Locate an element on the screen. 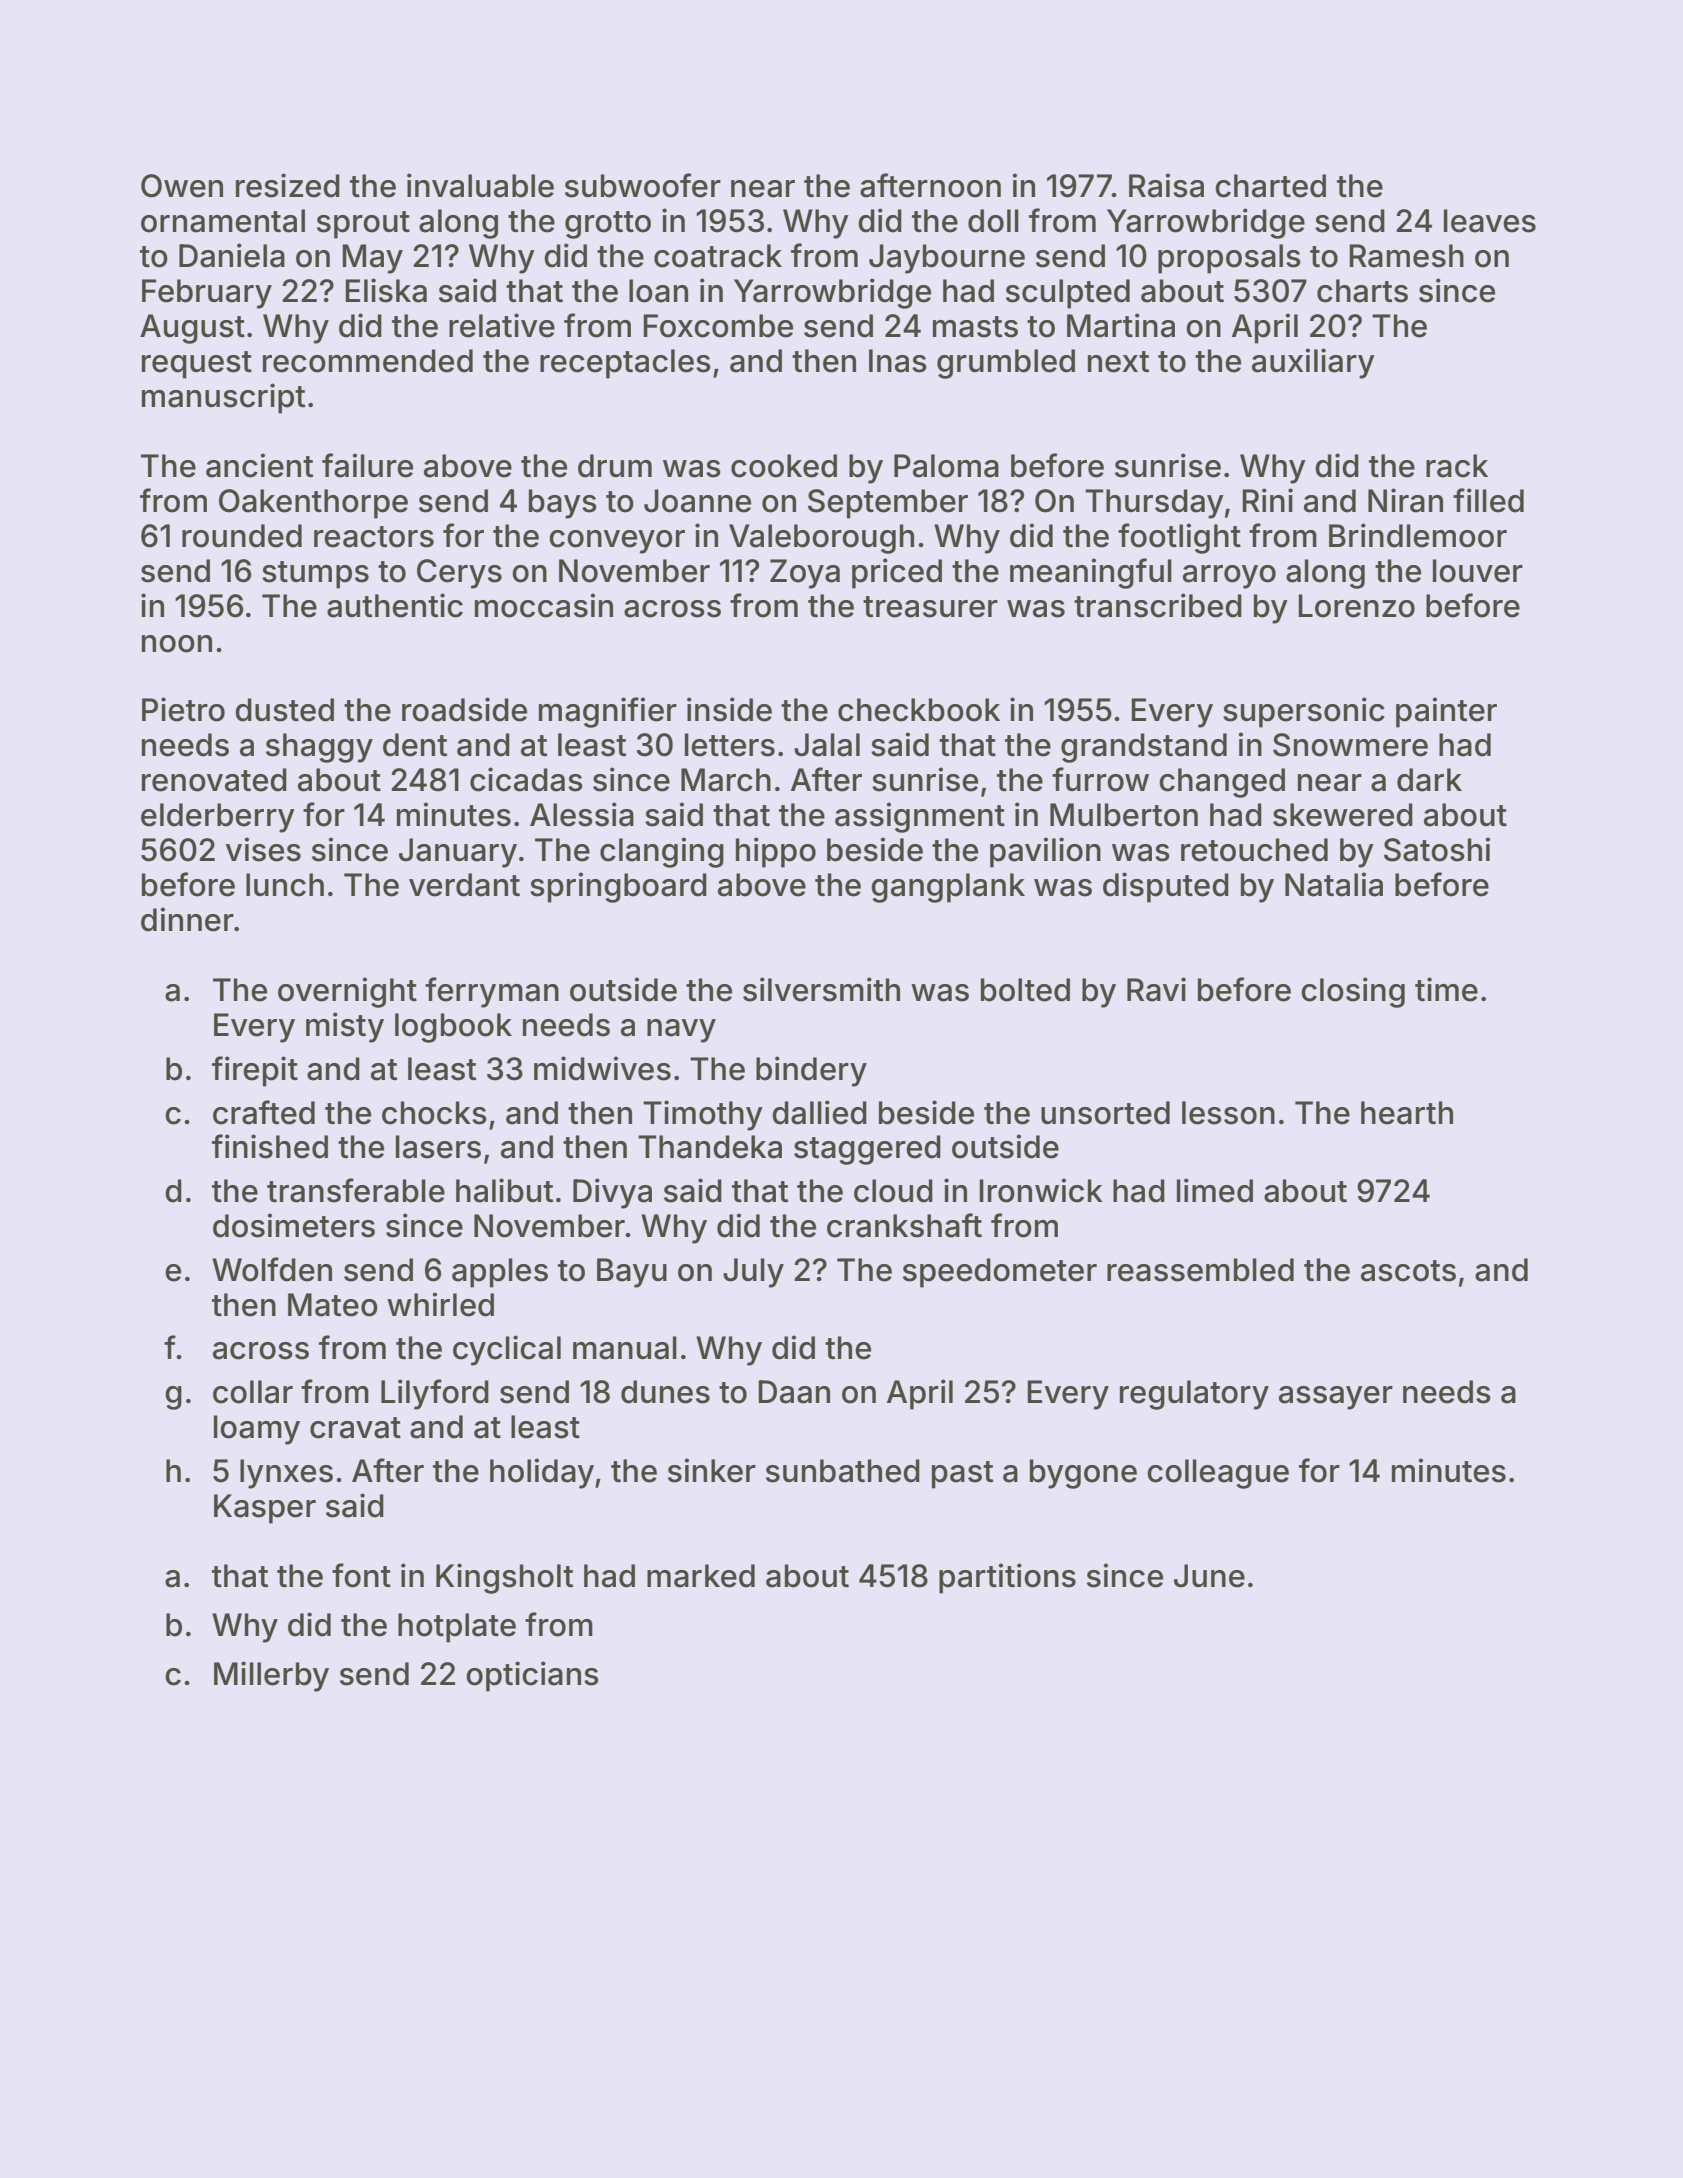  retouched is located at coordinates (1254, 850).
